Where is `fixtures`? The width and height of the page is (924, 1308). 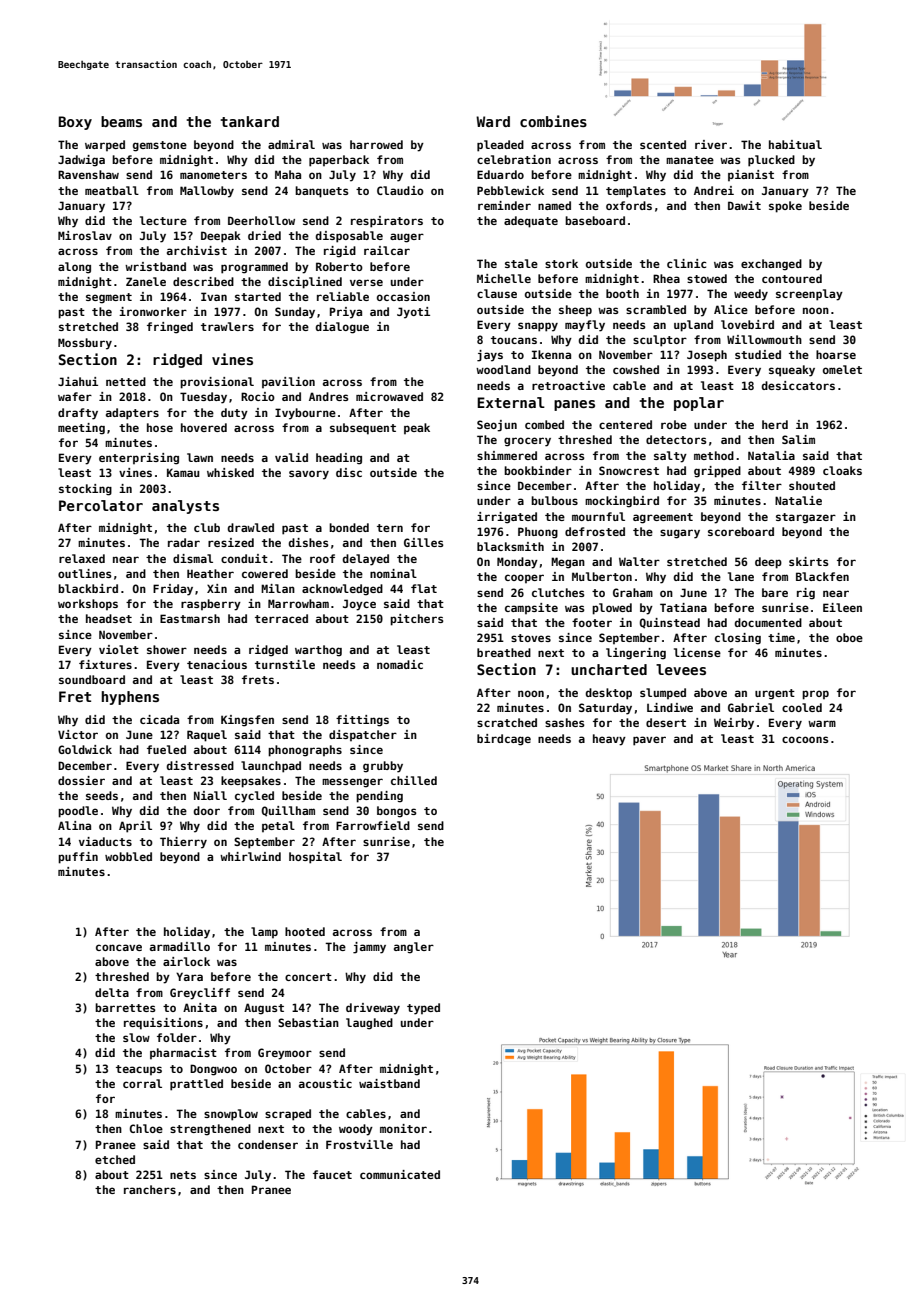
fixtures is located at coordinates (105, 664).
